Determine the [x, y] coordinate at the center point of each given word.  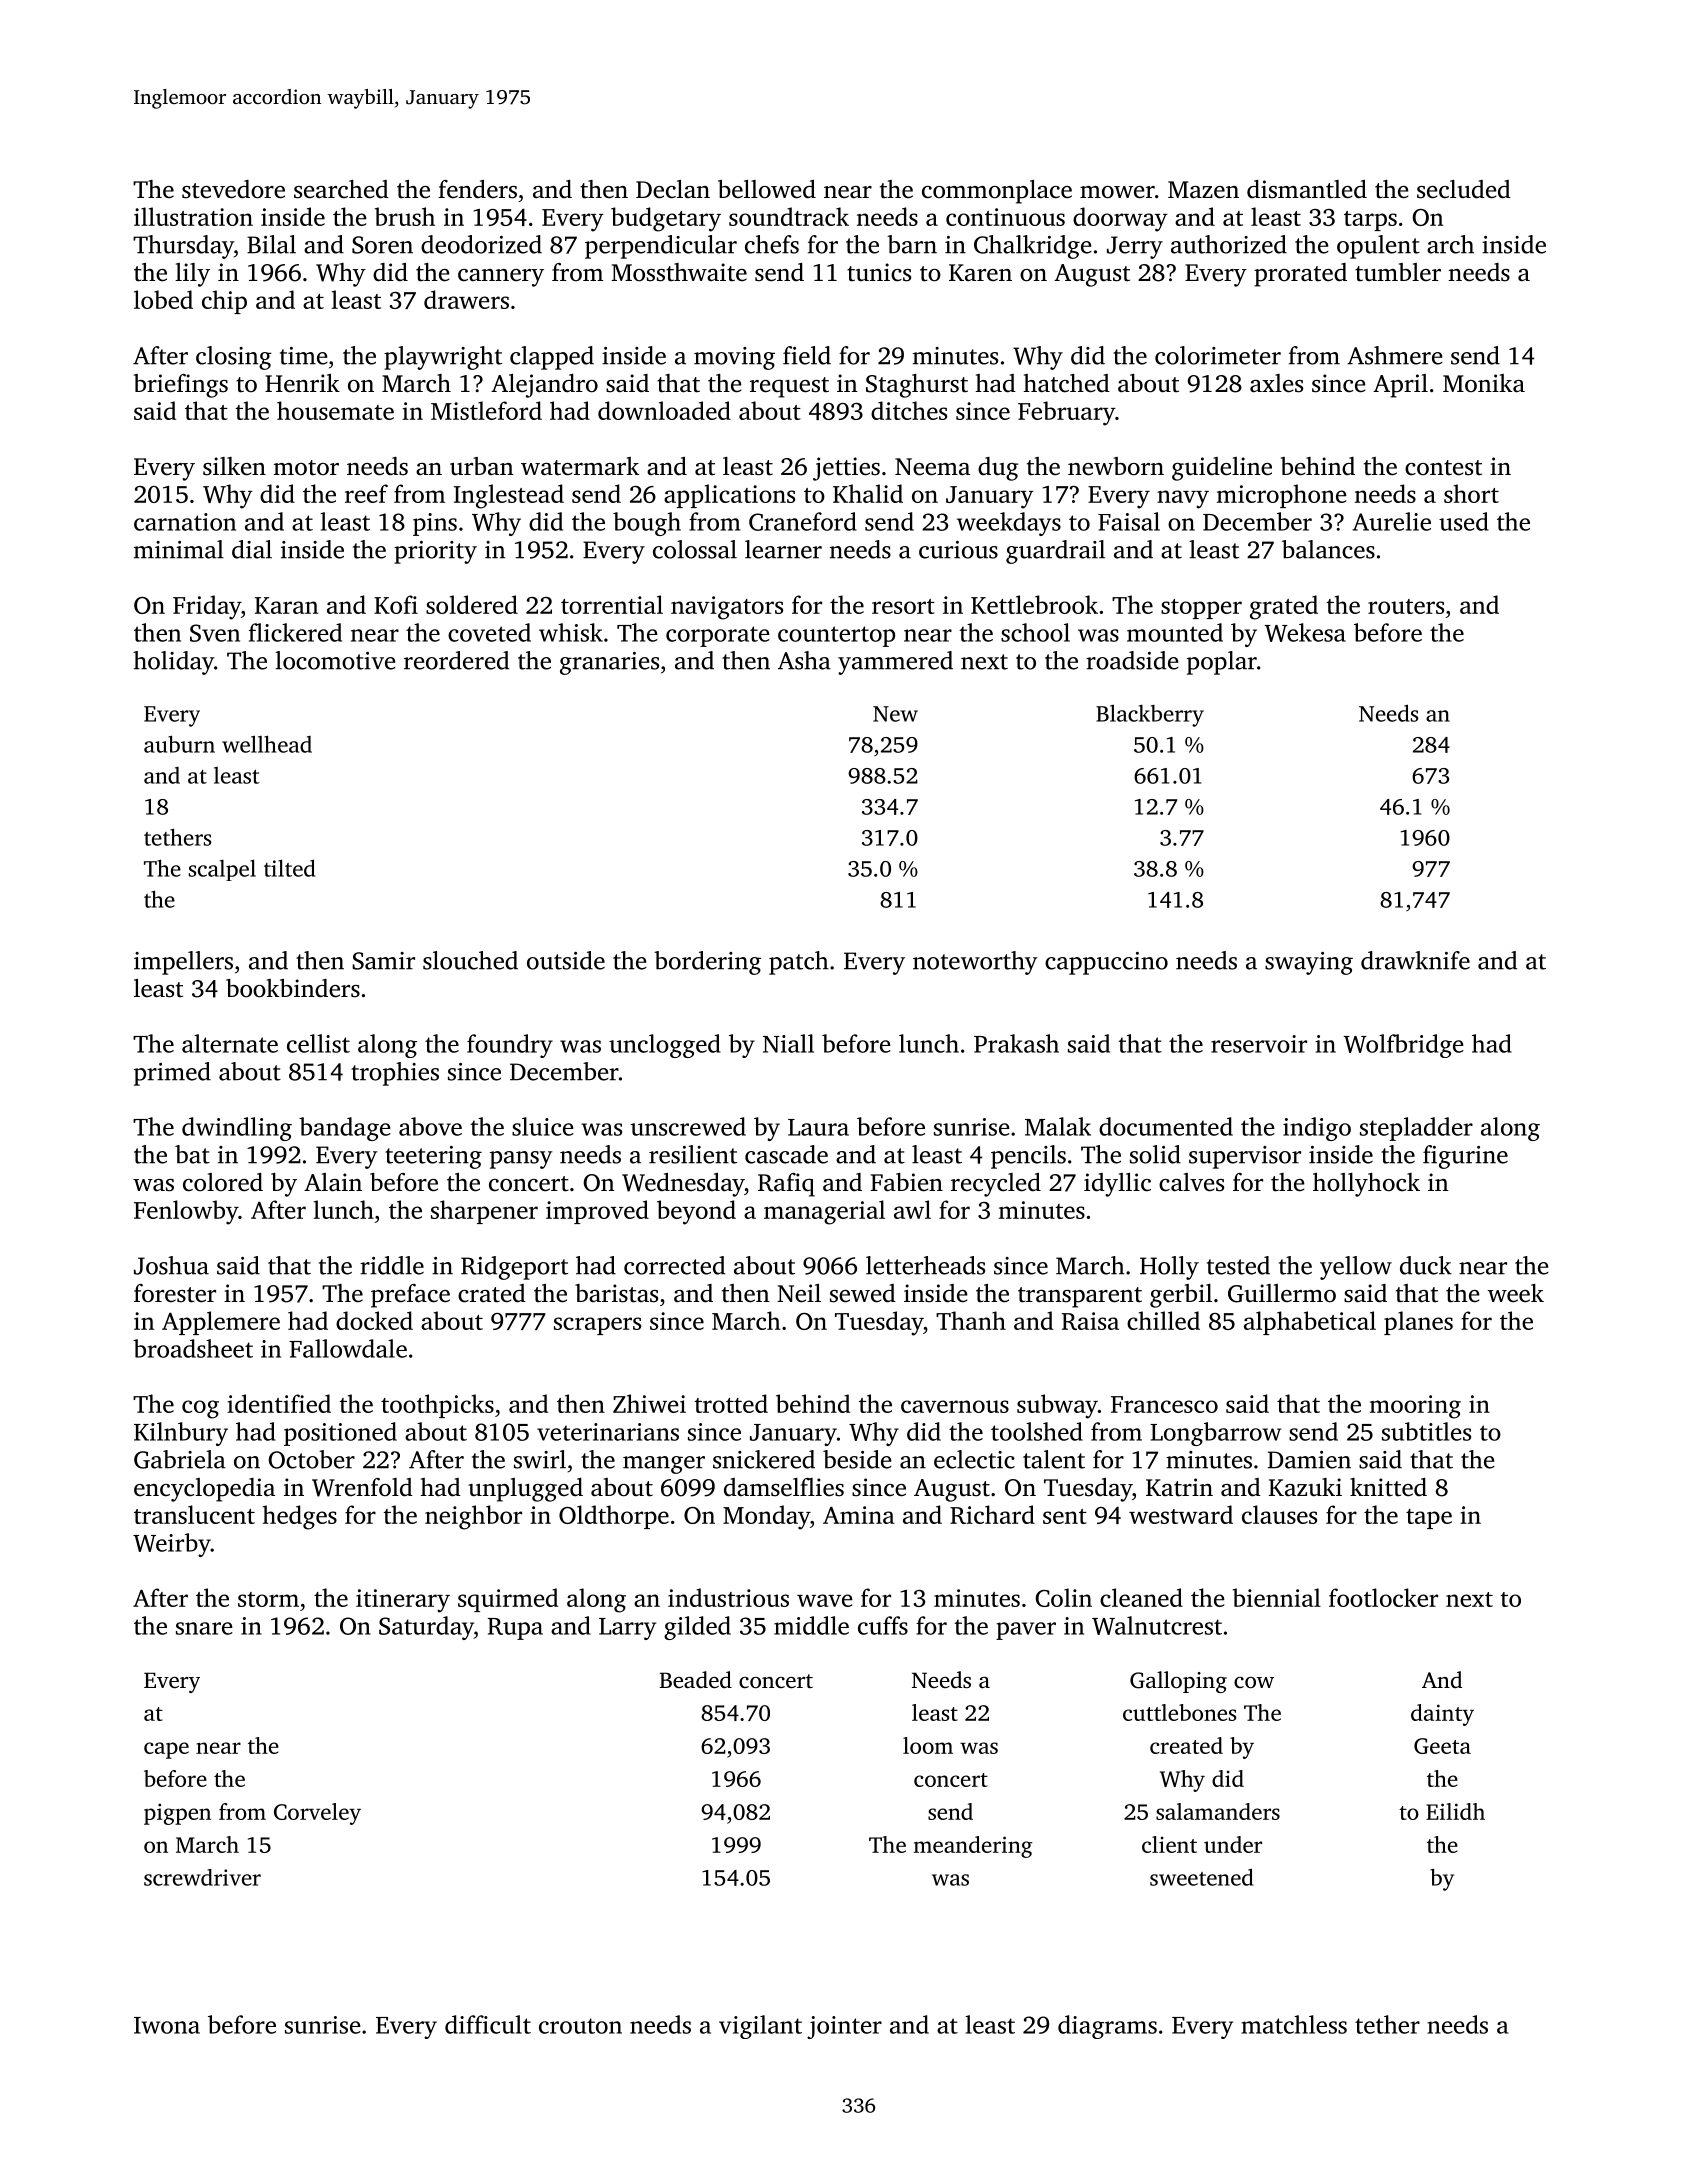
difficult [488, 2024]
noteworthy [975, 963]
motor [306, 468]
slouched [470, 960]
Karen [980, 273]
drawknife [1415, 960]
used [1464, 521]
